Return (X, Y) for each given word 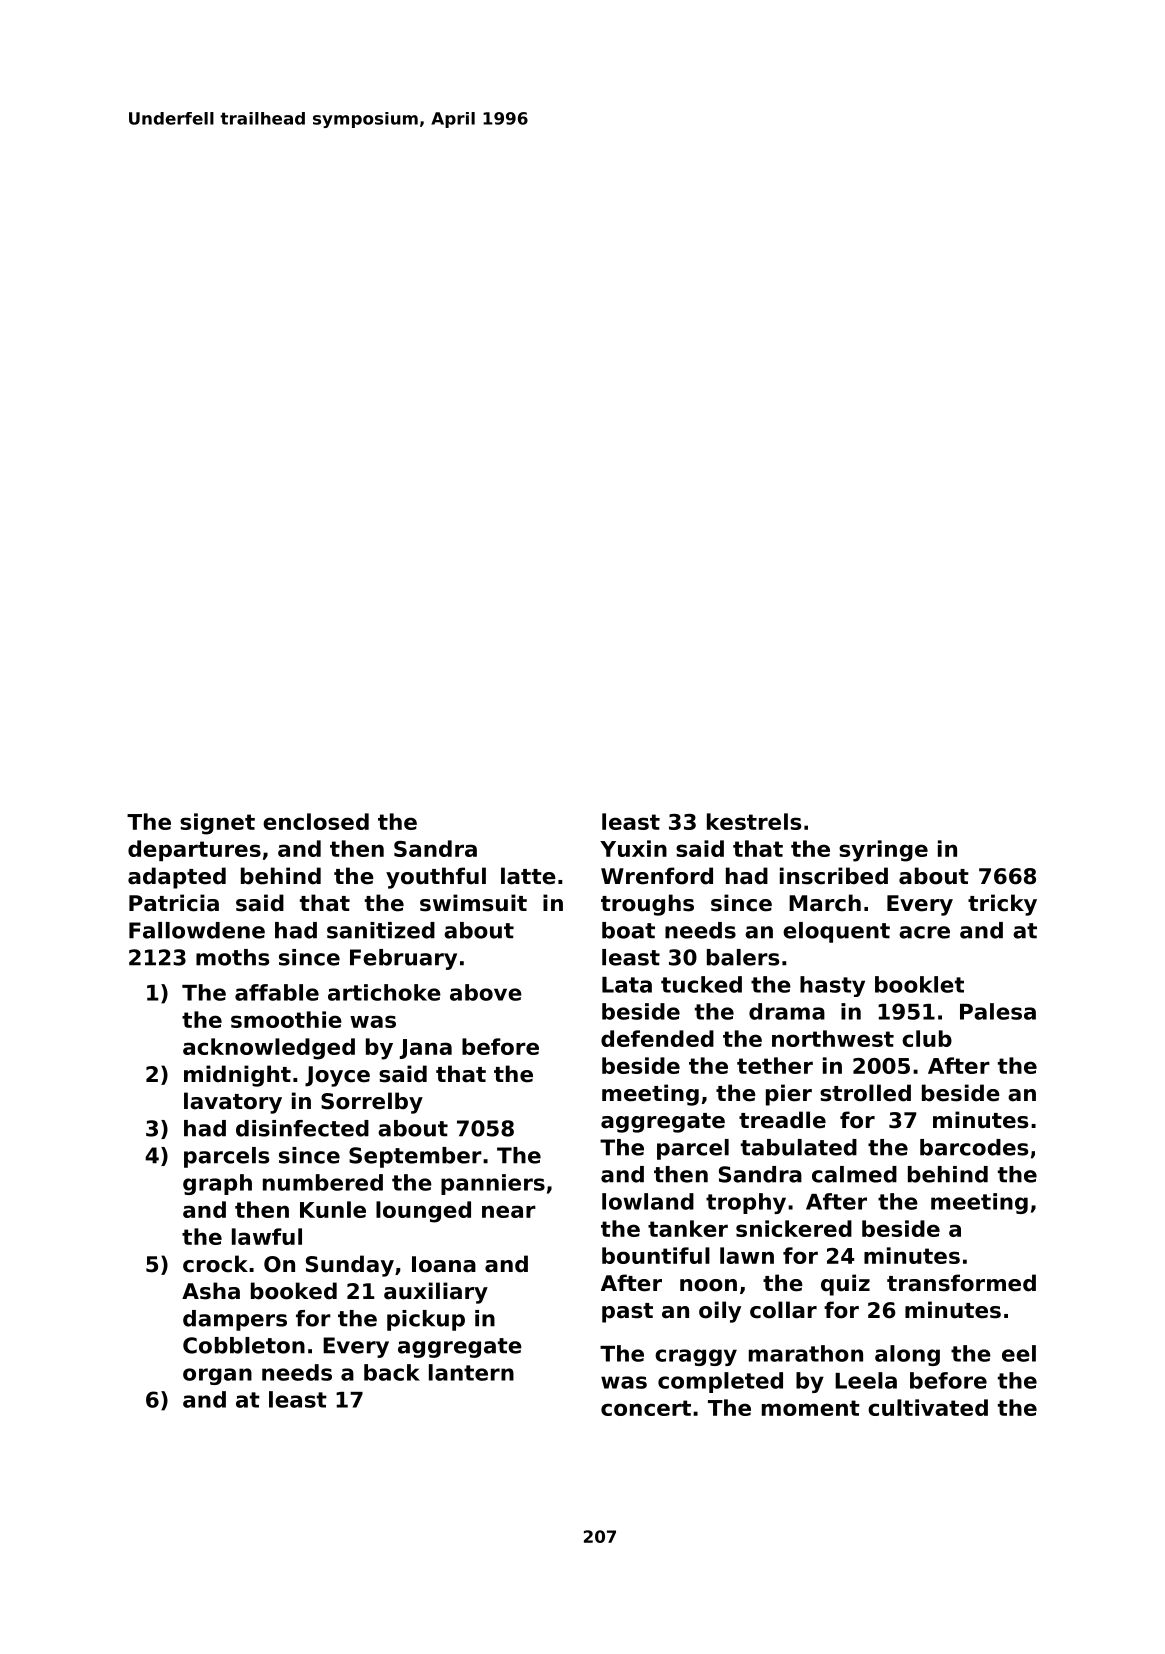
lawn (747, 1255)
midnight (237, 1076)
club (927, 1038)
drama (787, 1011)
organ (217, 1376)
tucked (701, 984)
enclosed (316, 821)
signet (217, 824)
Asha (211, 1291)
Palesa (998, 1011)
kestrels (754, 821)
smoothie (286, 1019)
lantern (471, 1372)
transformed (961, 1283)
